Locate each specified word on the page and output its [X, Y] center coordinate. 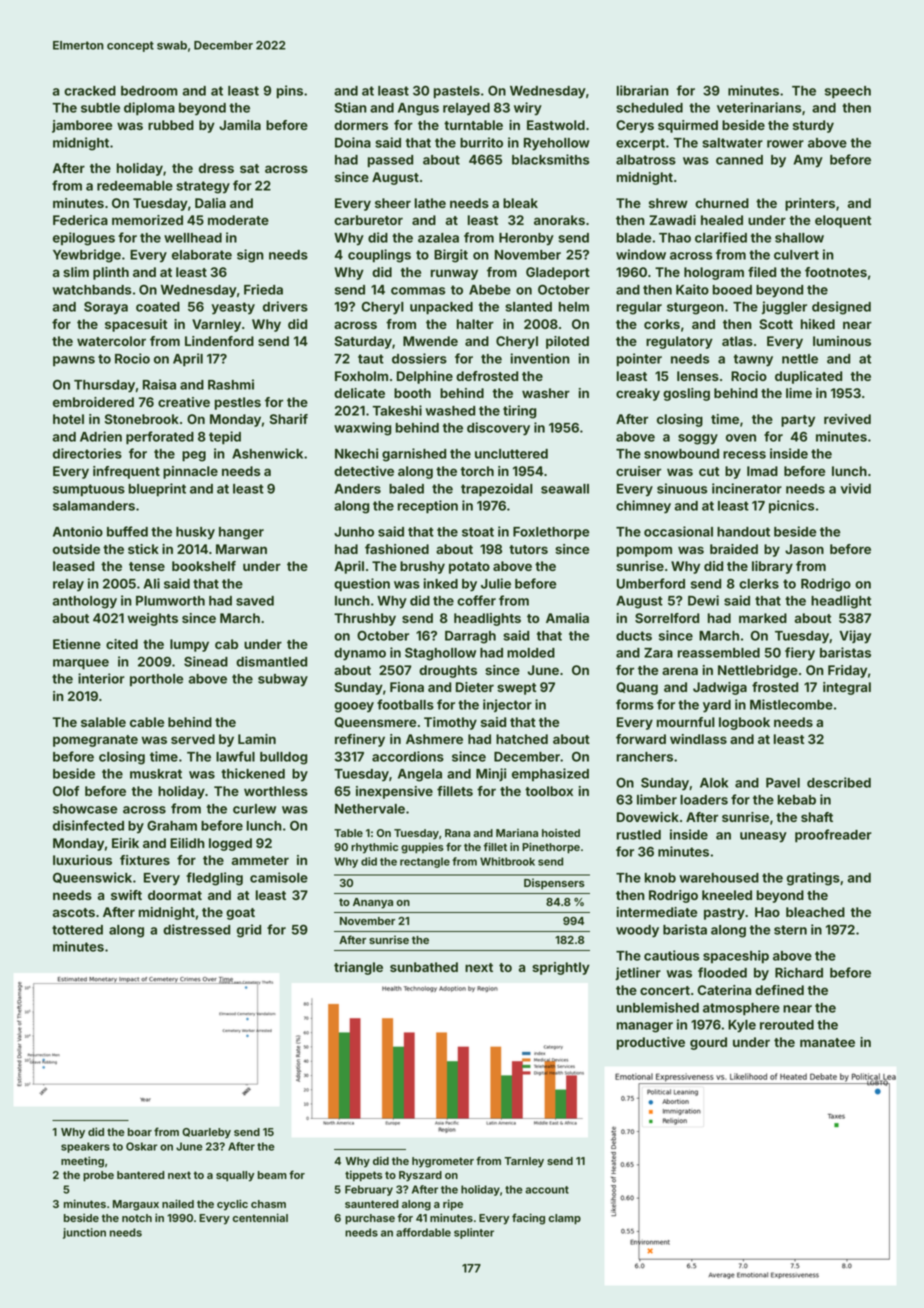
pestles [238, 403]
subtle [100, 108]
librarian [643, 90]
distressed [196, 929]
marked [763, 618]
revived [847, 419]
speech [848, 92]
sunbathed [424, 967]
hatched [522, 739]
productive [651, 1043]
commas [418, 291]
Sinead [206, 661]
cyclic [232, 1205]
